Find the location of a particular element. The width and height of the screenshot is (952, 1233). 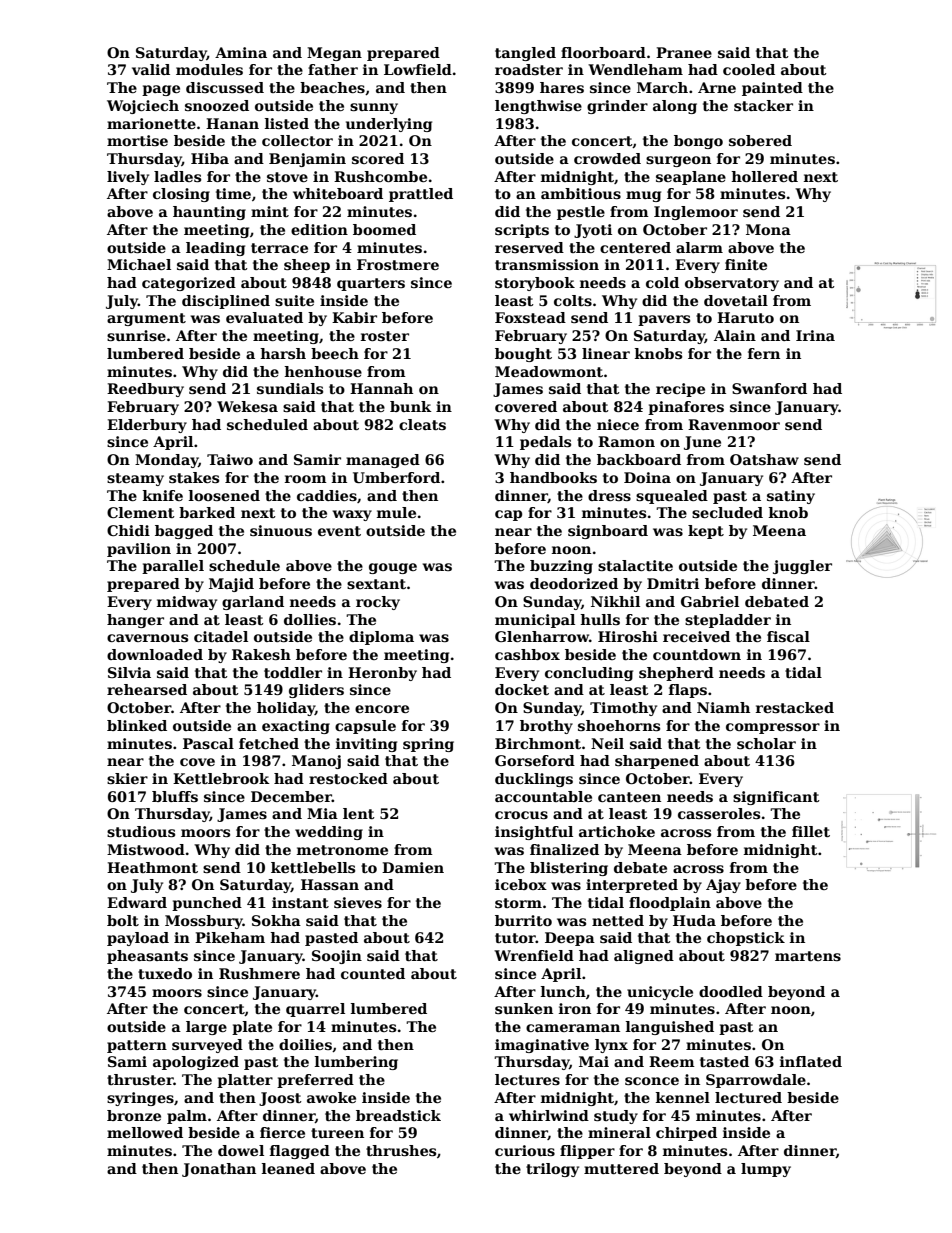

sunny is located at coordinates (374, 108).
